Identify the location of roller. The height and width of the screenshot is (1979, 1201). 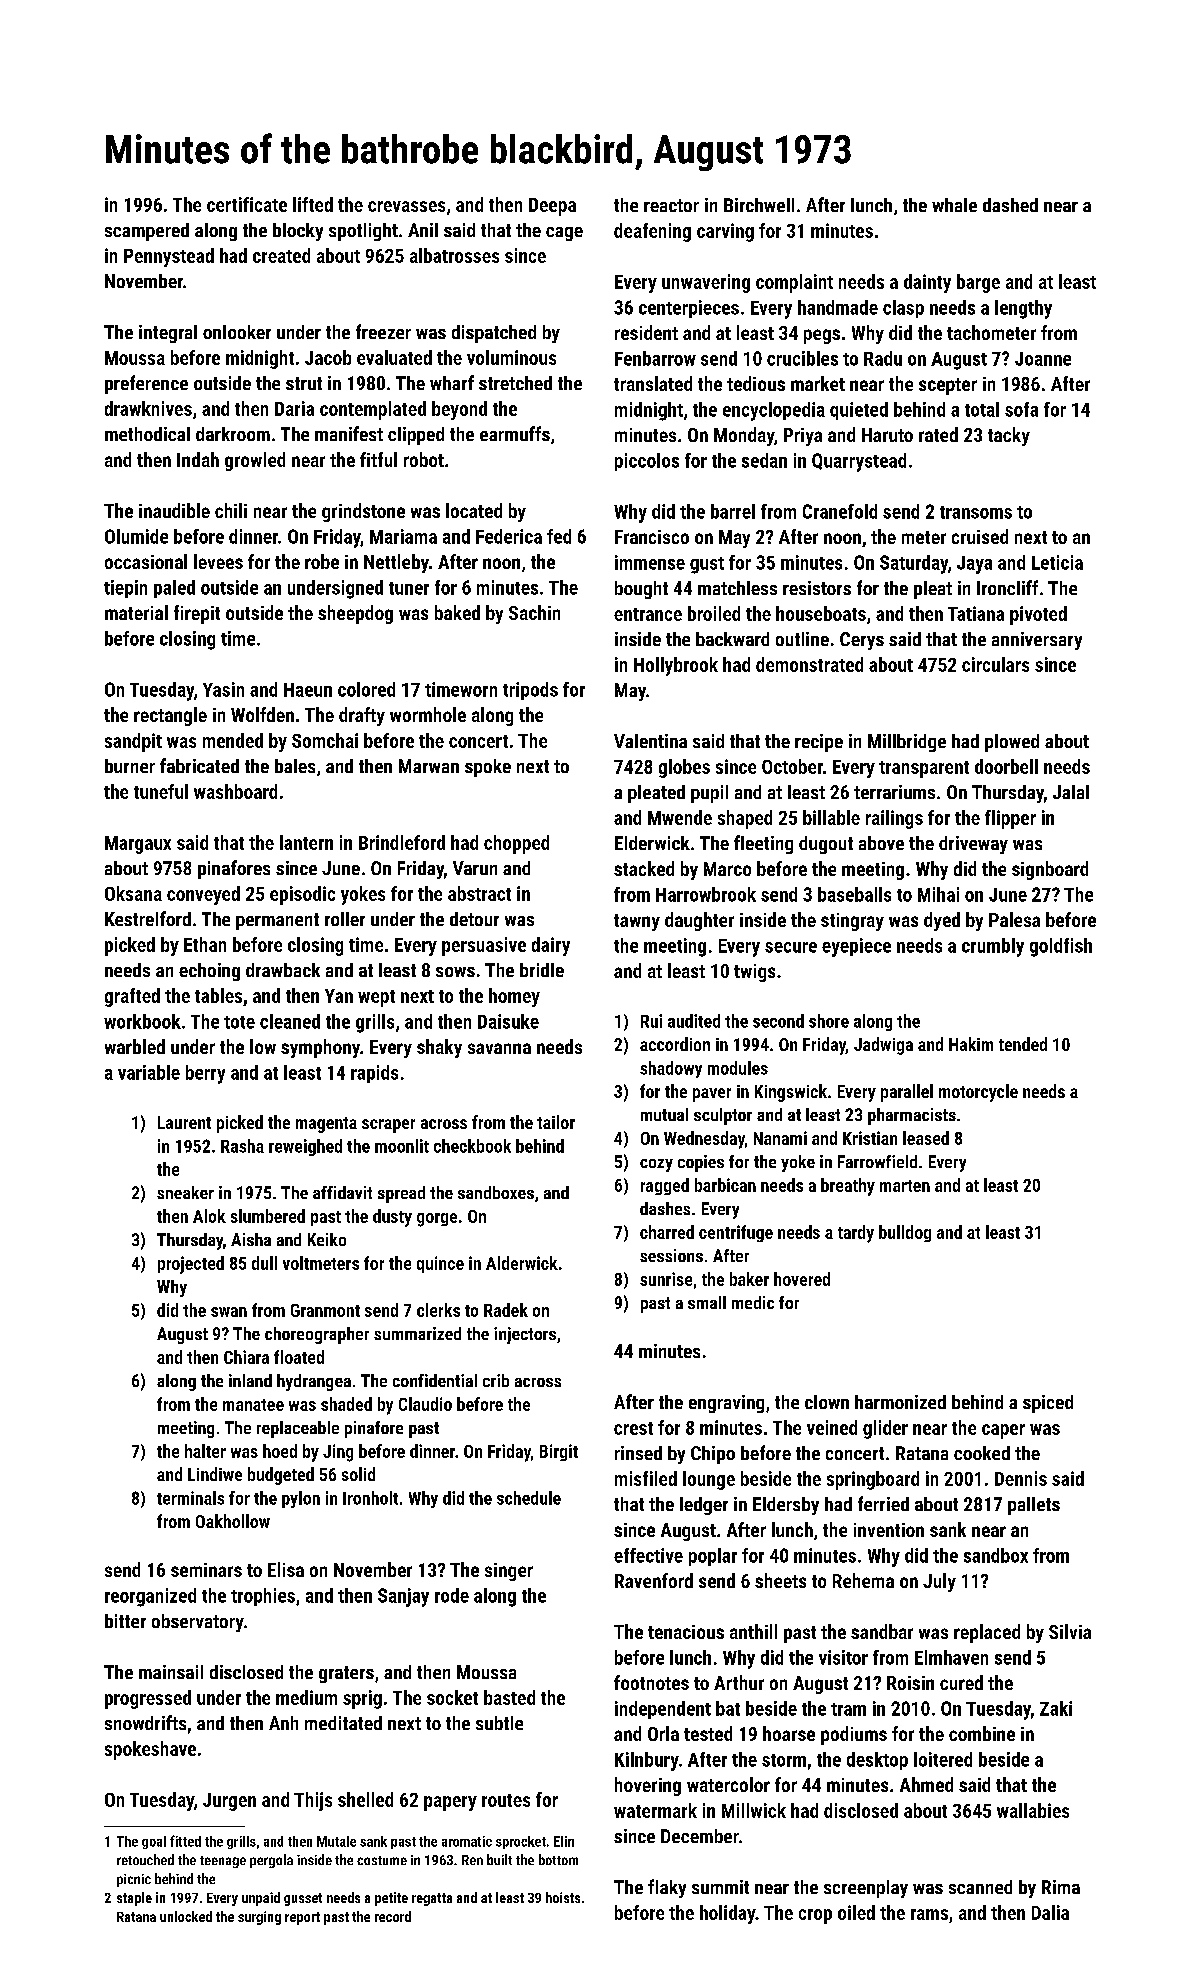
(345, 919).
